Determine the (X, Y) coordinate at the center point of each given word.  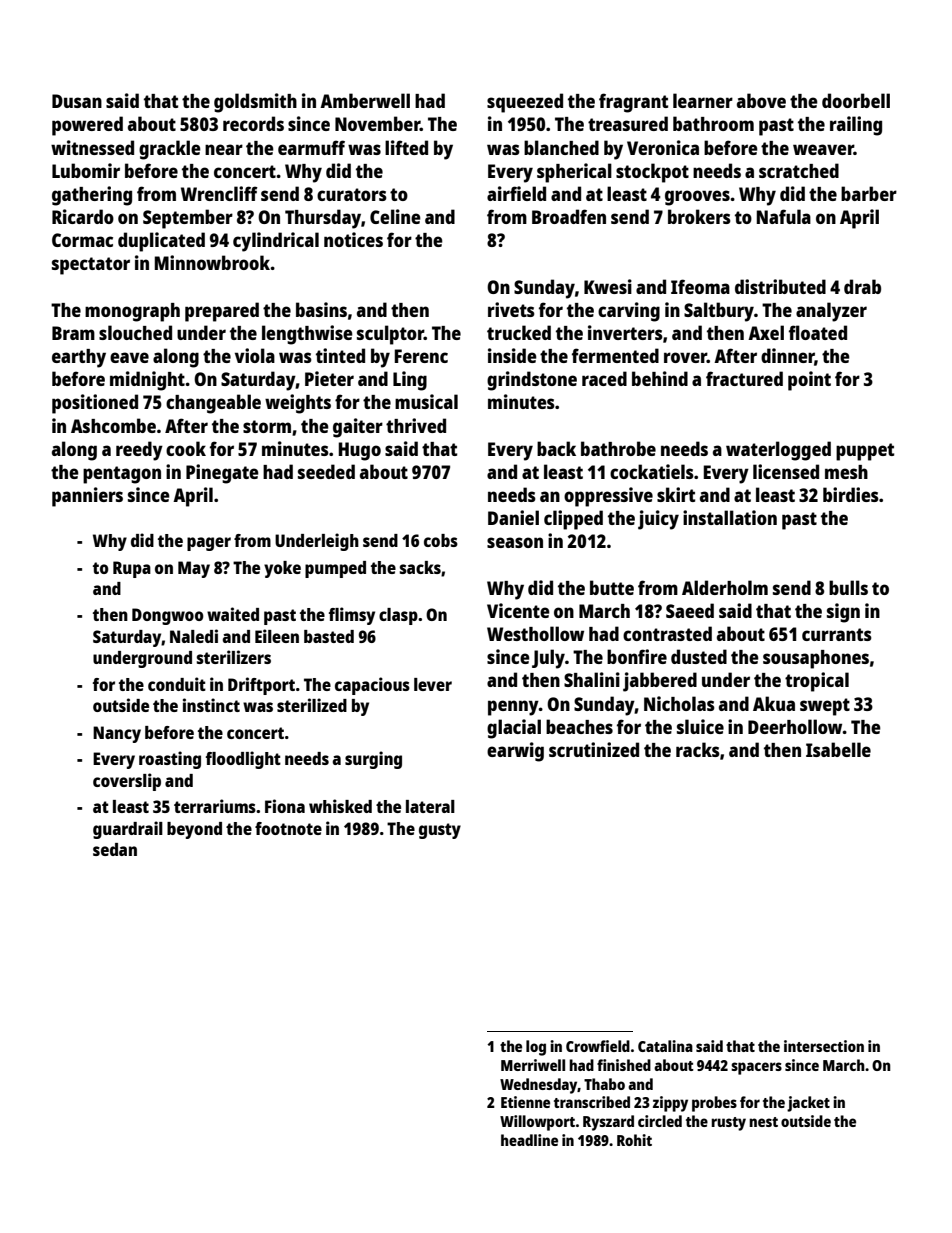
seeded (326, 471)
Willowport (537, 1123)
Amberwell (365, 100)
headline (529, 1140)
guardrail (128, 830)
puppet (865, 452)
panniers (87, 497)
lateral (430, 806)
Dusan (77, 101)
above (761, 100)
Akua (774, 703)
